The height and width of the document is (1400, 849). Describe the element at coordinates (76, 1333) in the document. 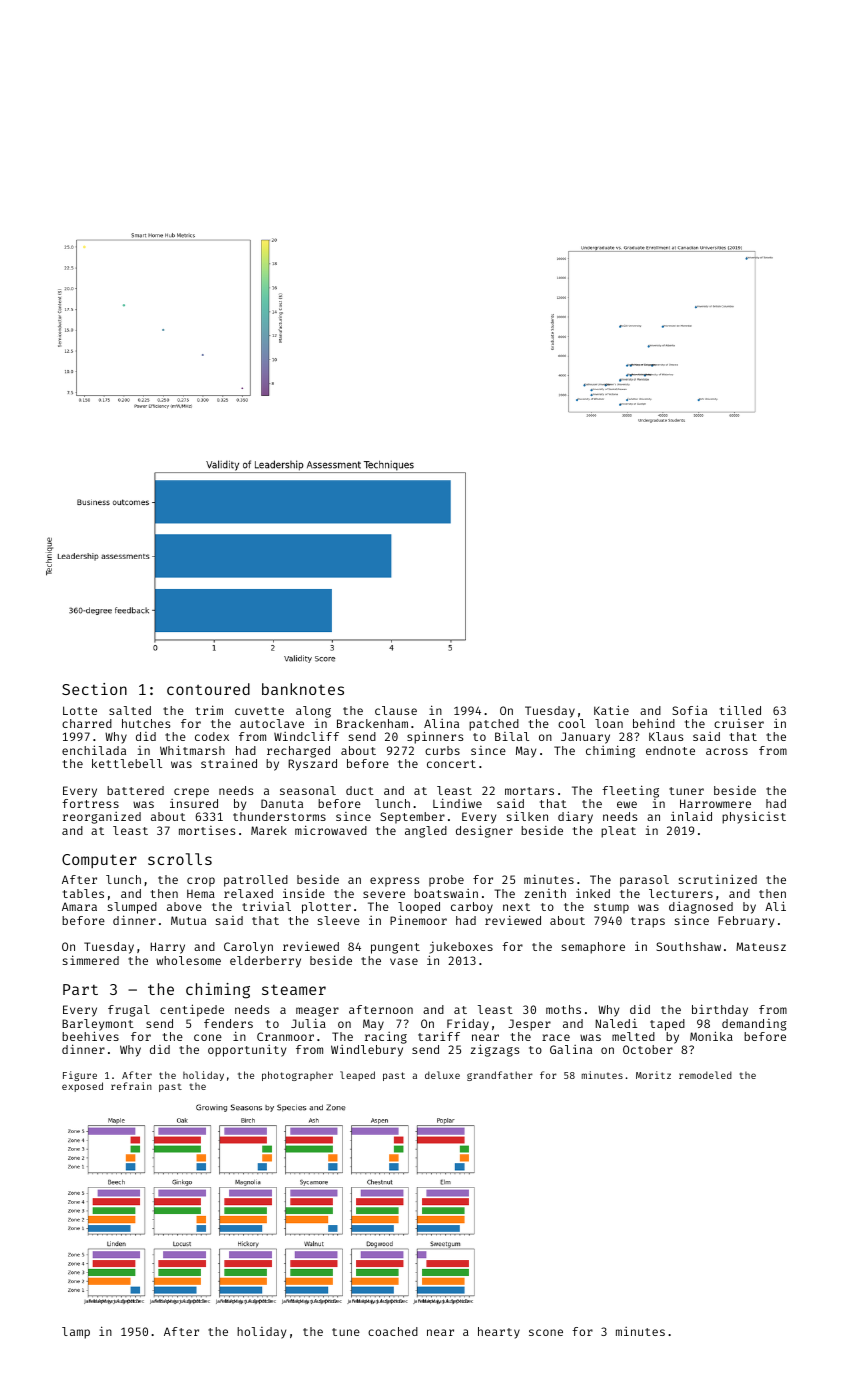

I see `lamp` at that location.
